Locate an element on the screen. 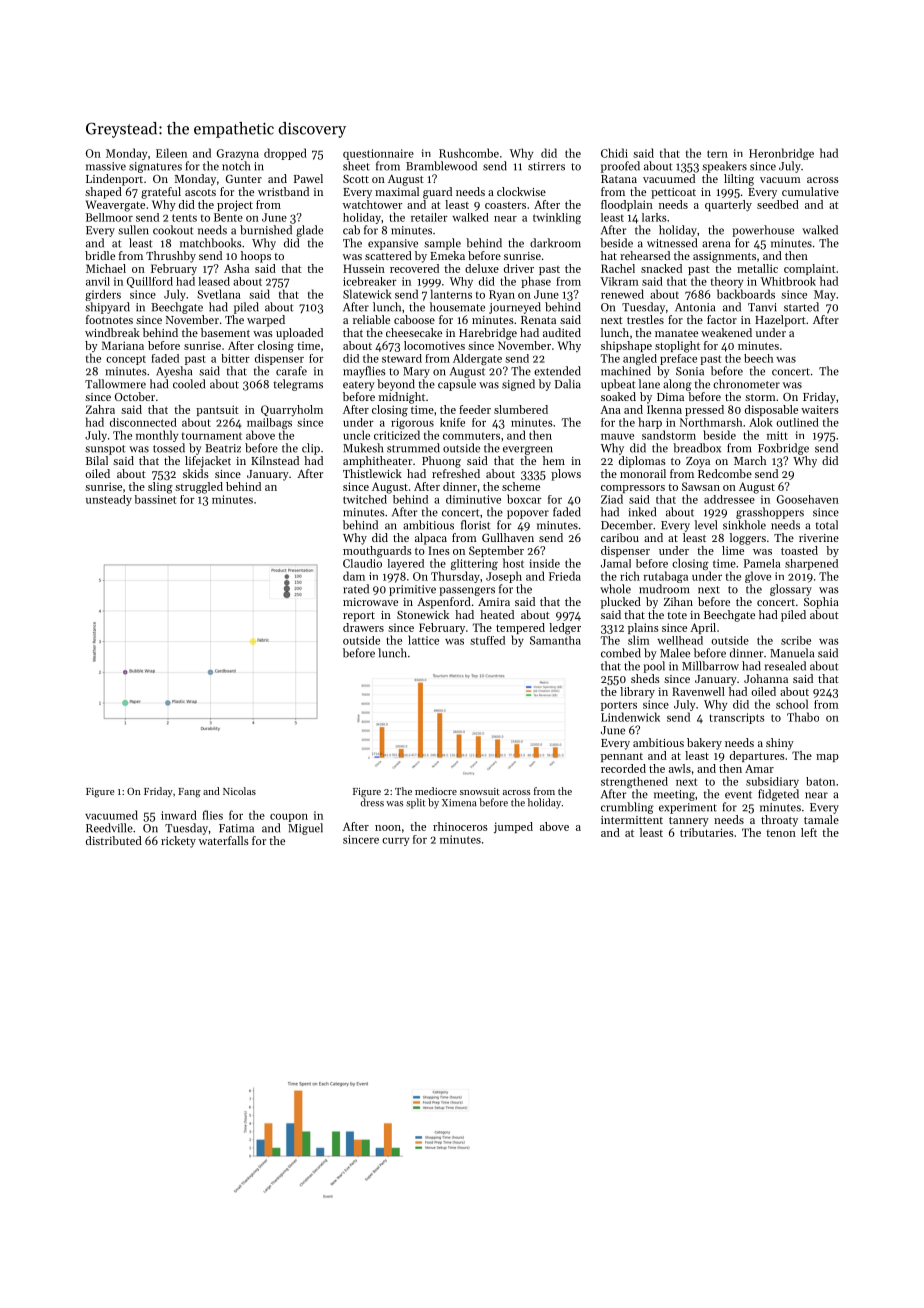 The width and height of the screenshot is (924, 1308). eatery is located at coordinates (358, 386).
